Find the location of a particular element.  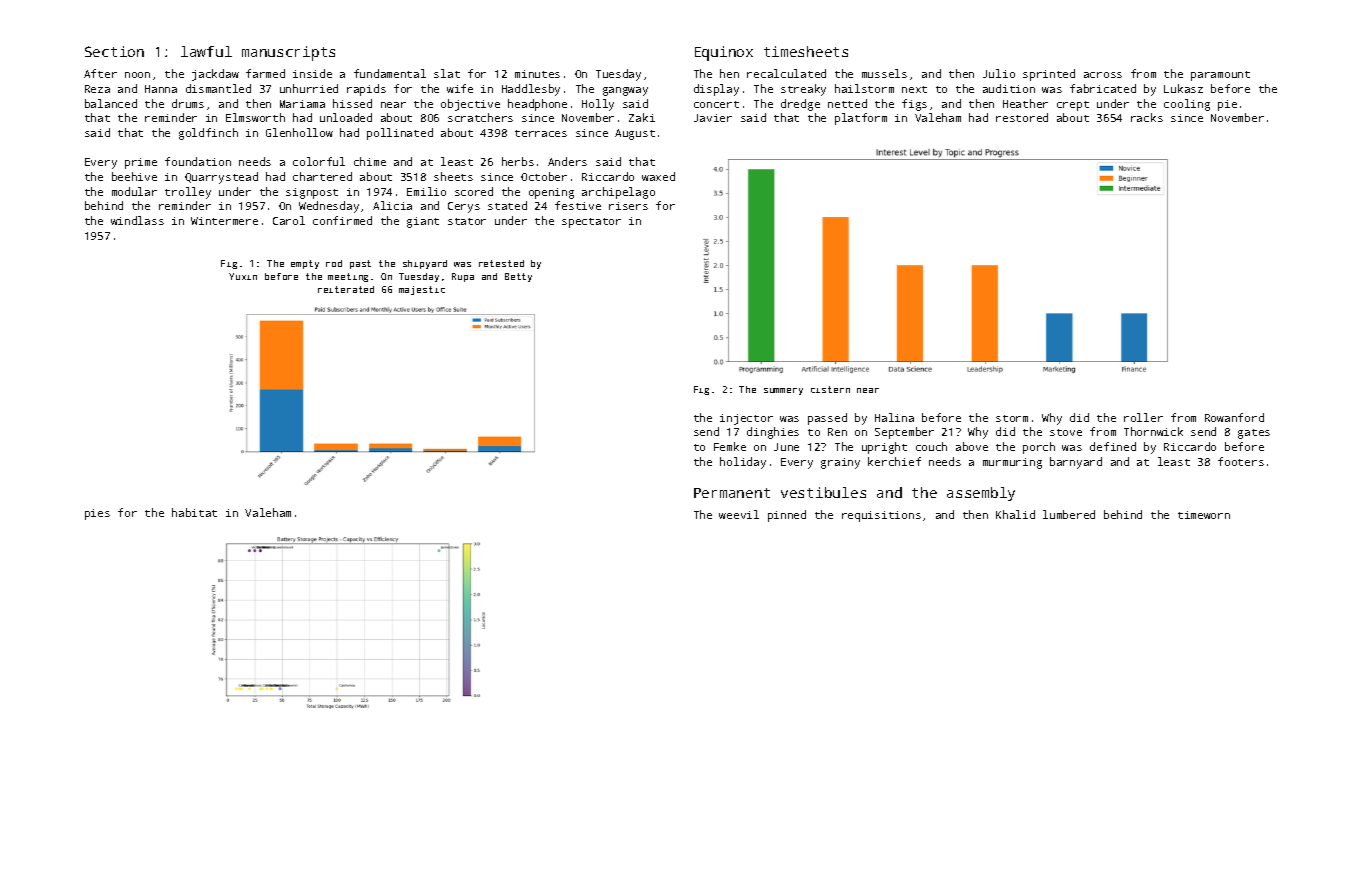

Lukasz is located at coordinates (1183, 88).
